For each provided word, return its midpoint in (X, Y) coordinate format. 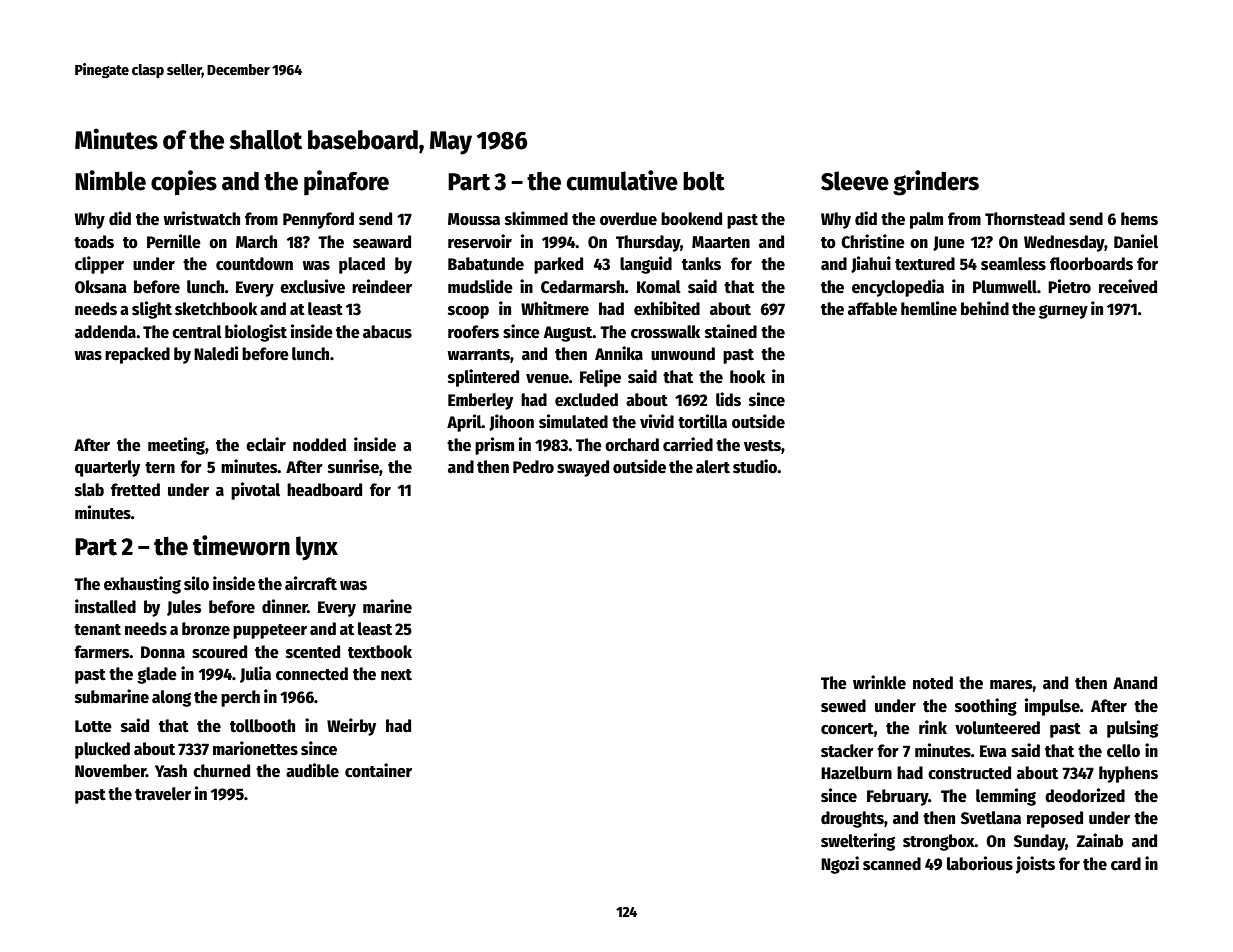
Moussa (474, 219)
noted (933, 683)
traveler (163, 794)
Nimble (110, 180)
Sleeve (855, 181)
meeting (176, 446)
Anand (1135, 683)
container (378, 770)
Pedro (533, 467)
